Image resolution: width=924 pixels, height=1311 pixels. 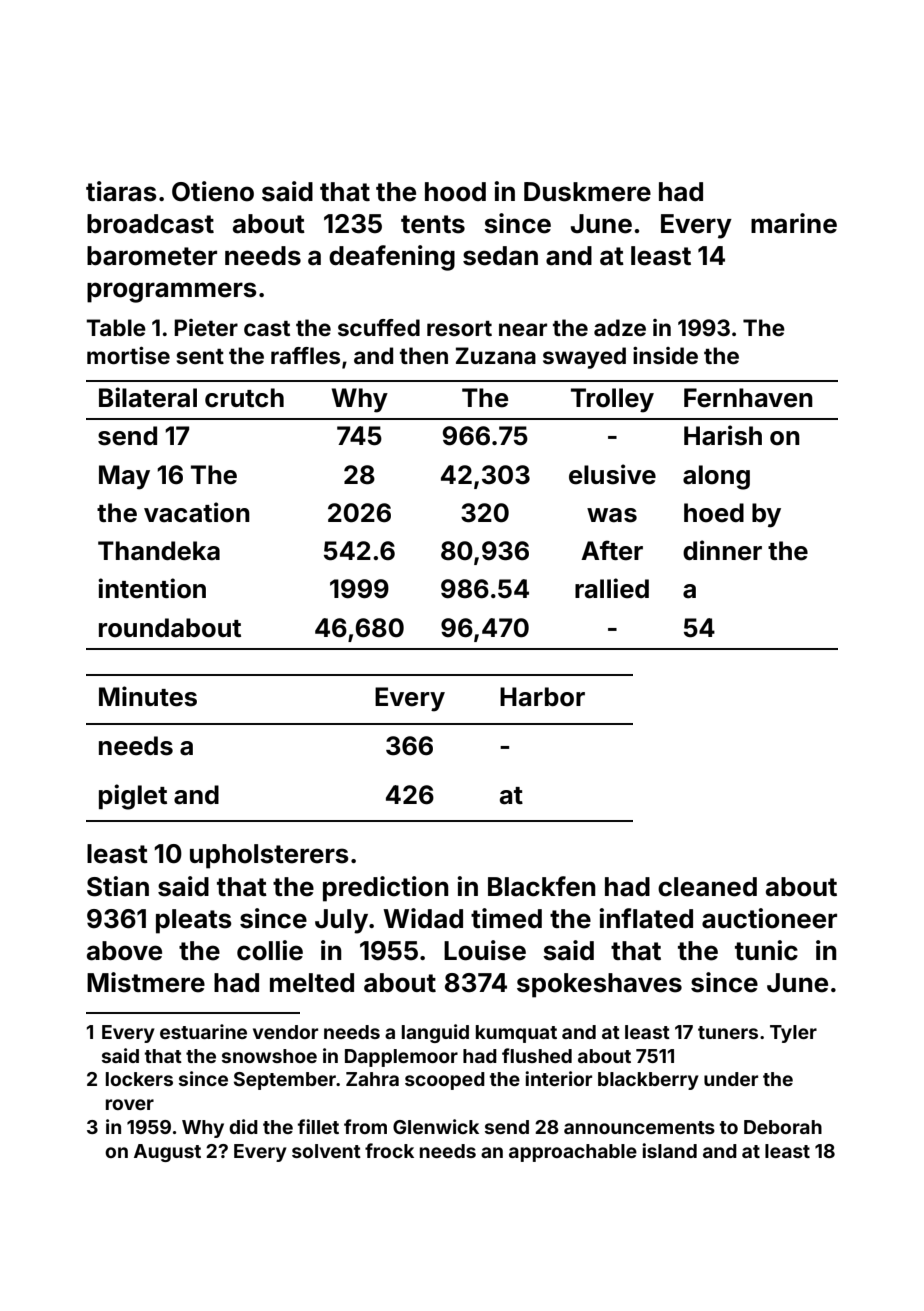 I want to click on August, so click(x=167, y=1153).
